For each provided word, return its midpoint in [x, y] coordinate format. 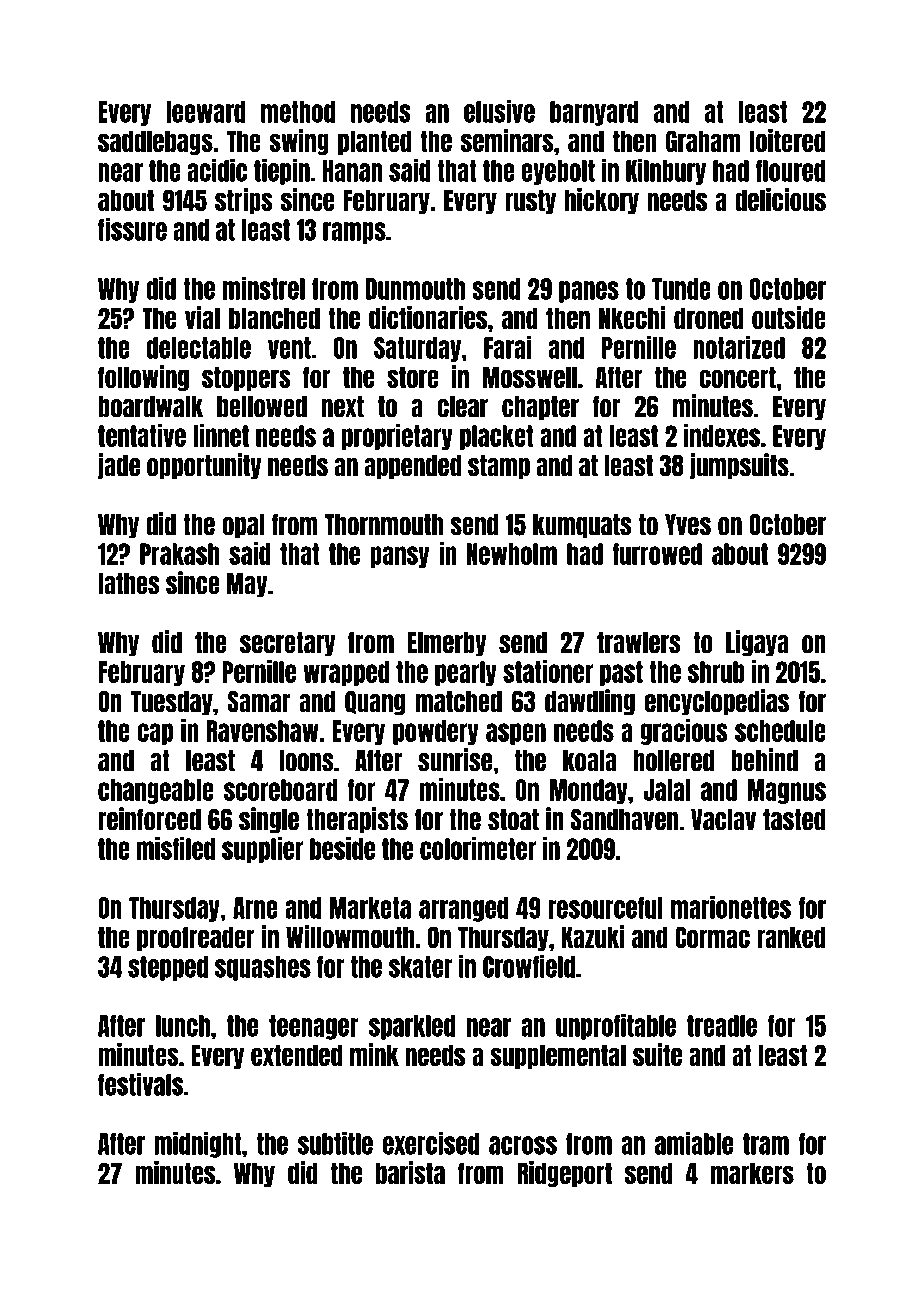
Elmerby [447, 644]
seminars [507, 140]
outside [789, 317]
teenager [313, 1027]
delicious [780, 199]
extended [296, 1055]
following [143, 378]
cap [155, 734]
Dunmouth [415, 289]
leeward [206, 112]
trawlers [639, 643]
